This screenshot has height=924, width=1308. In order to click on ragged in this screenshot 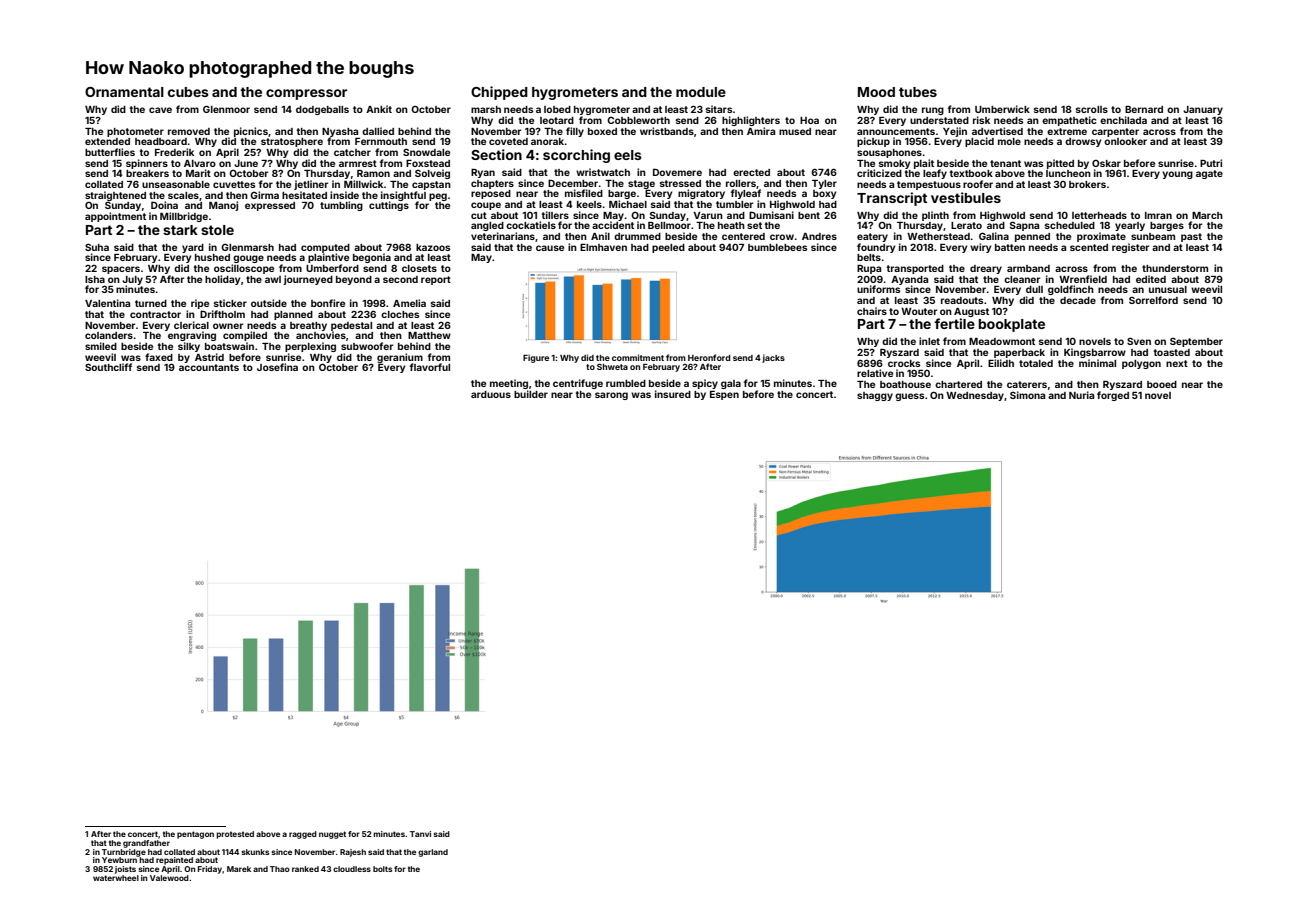, I will do `click(303, 835)`.
